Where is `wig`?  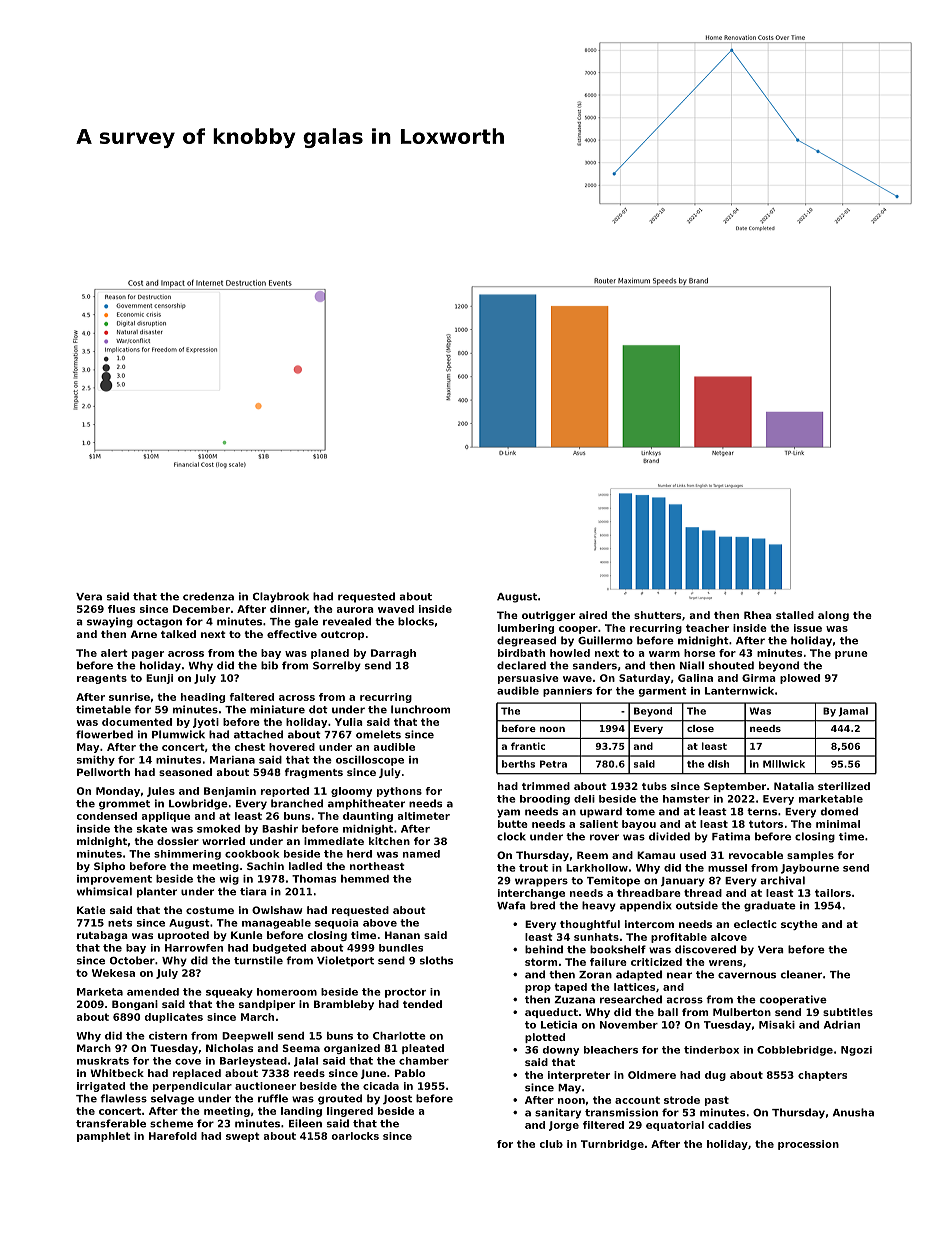
wig is located at coordinates (229, 880).
